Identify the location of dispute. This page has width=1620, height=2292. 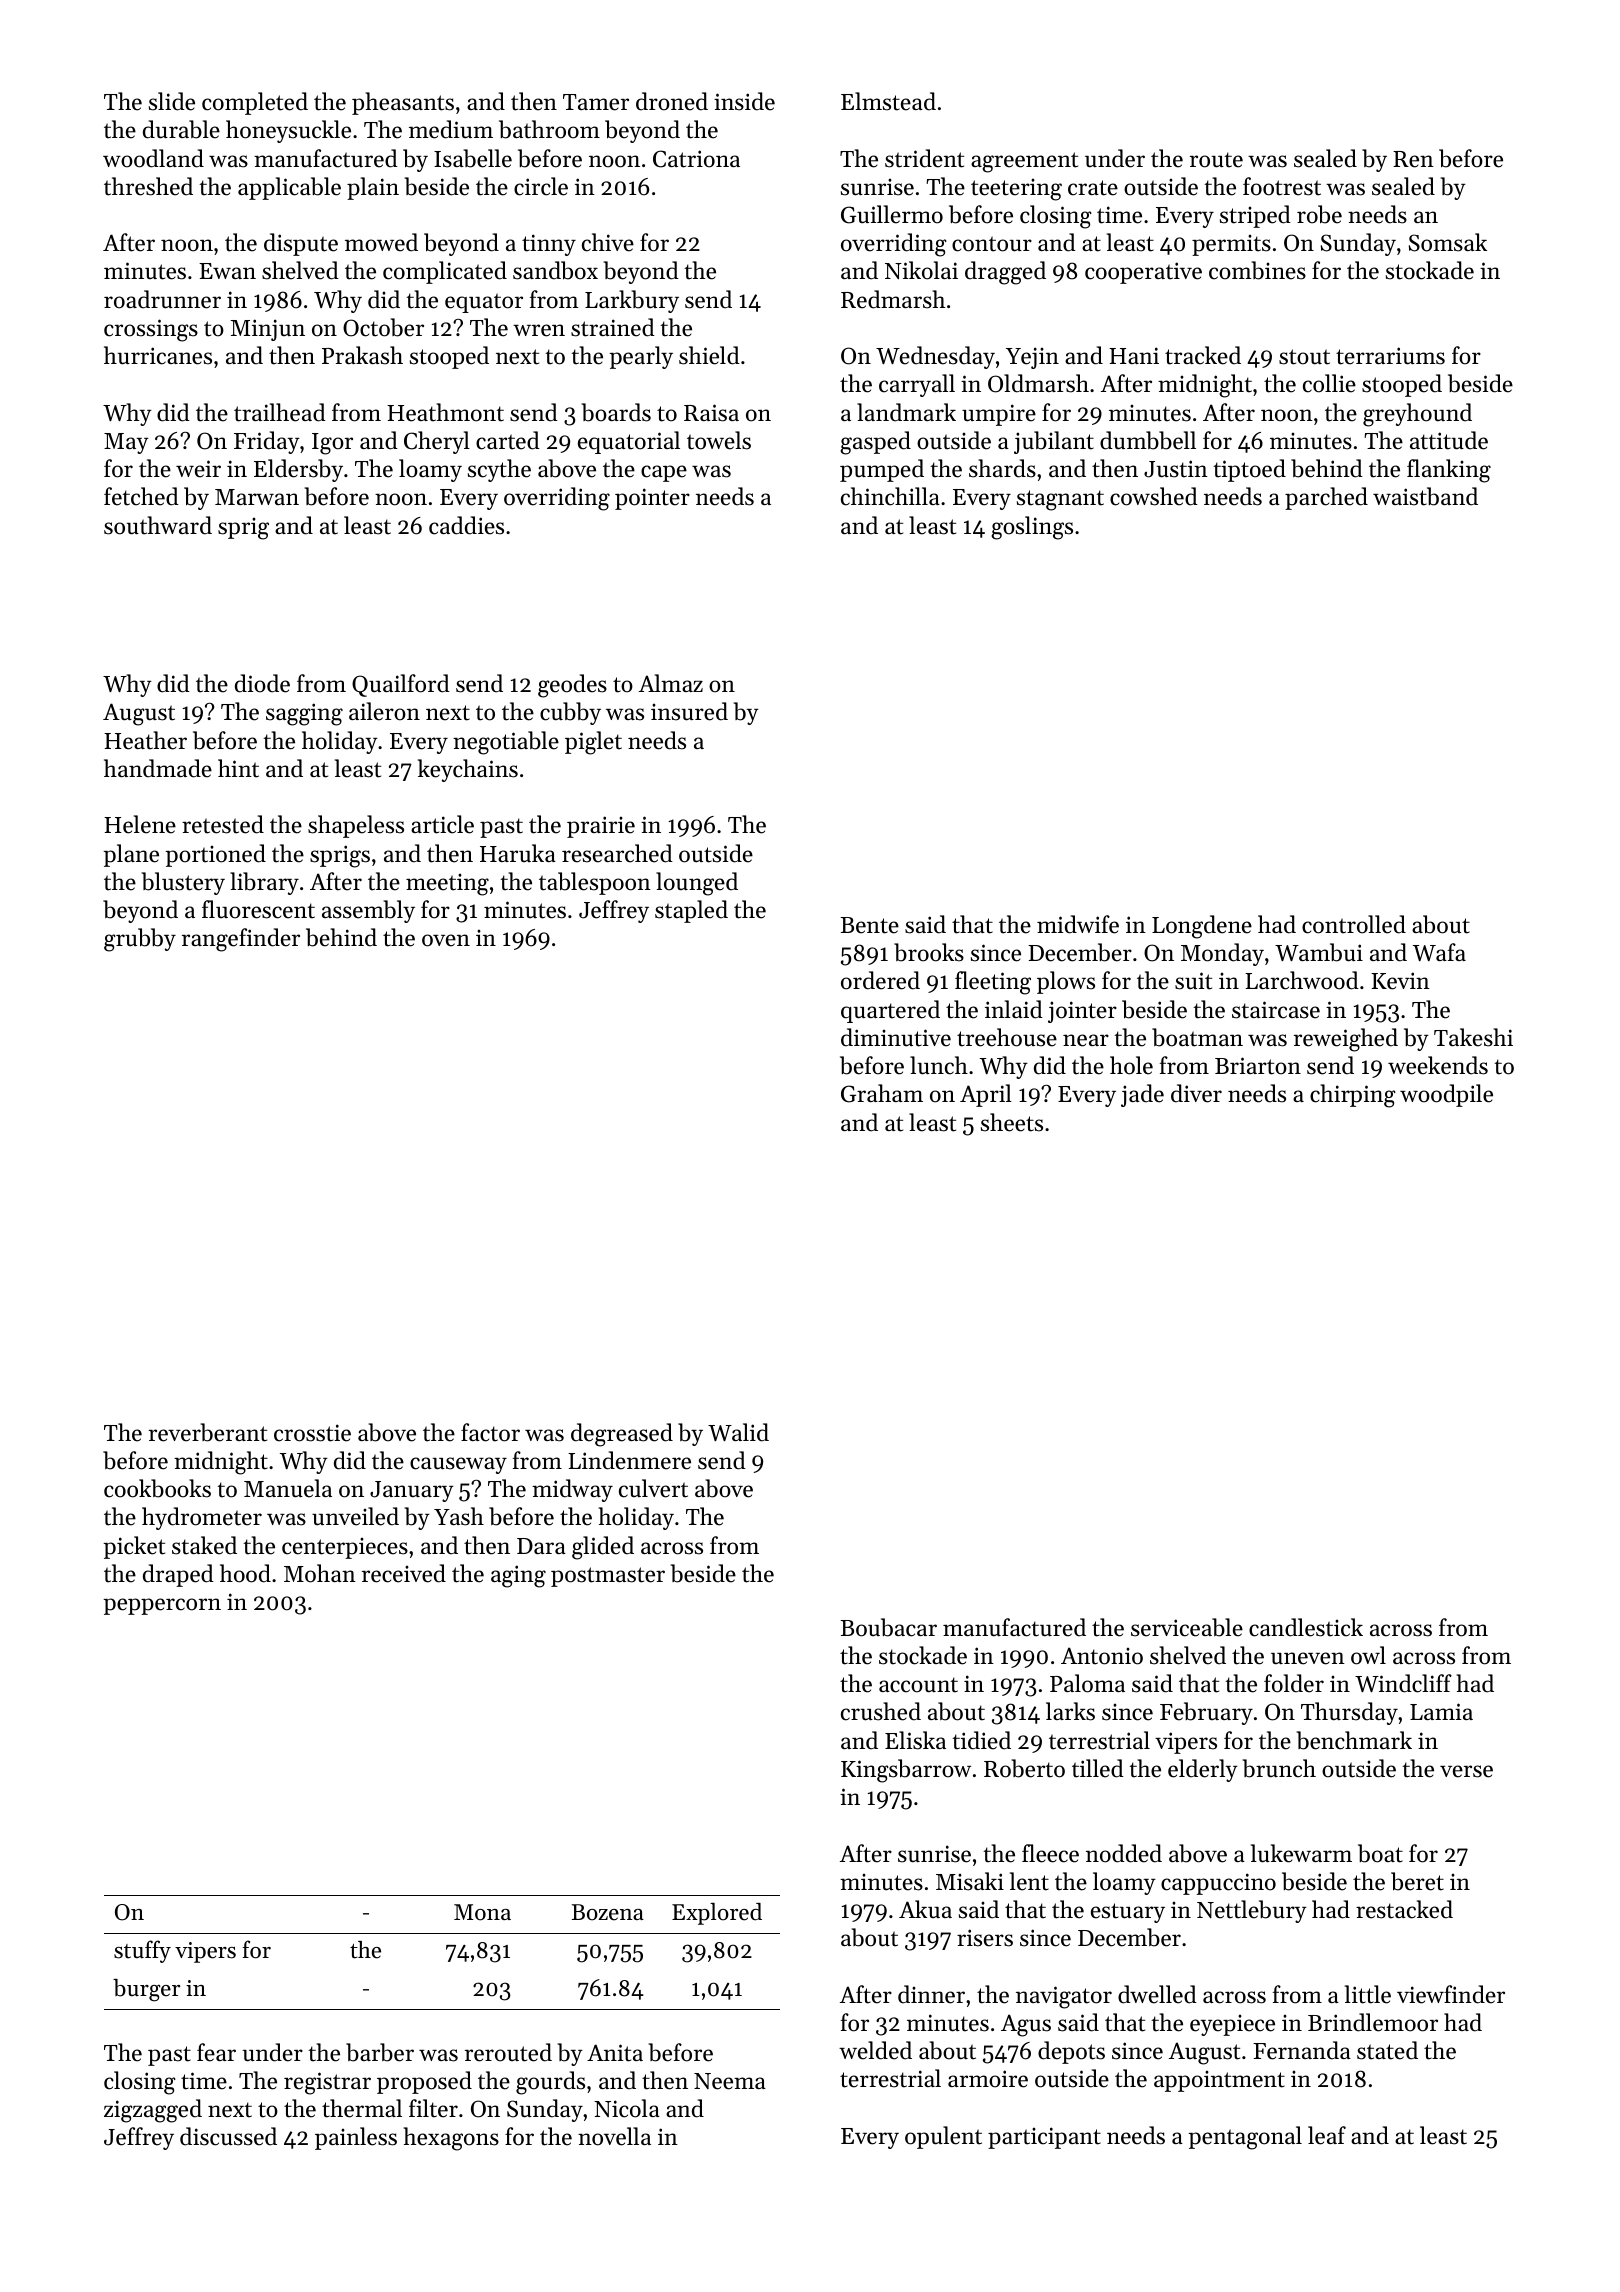
(301, 244).
